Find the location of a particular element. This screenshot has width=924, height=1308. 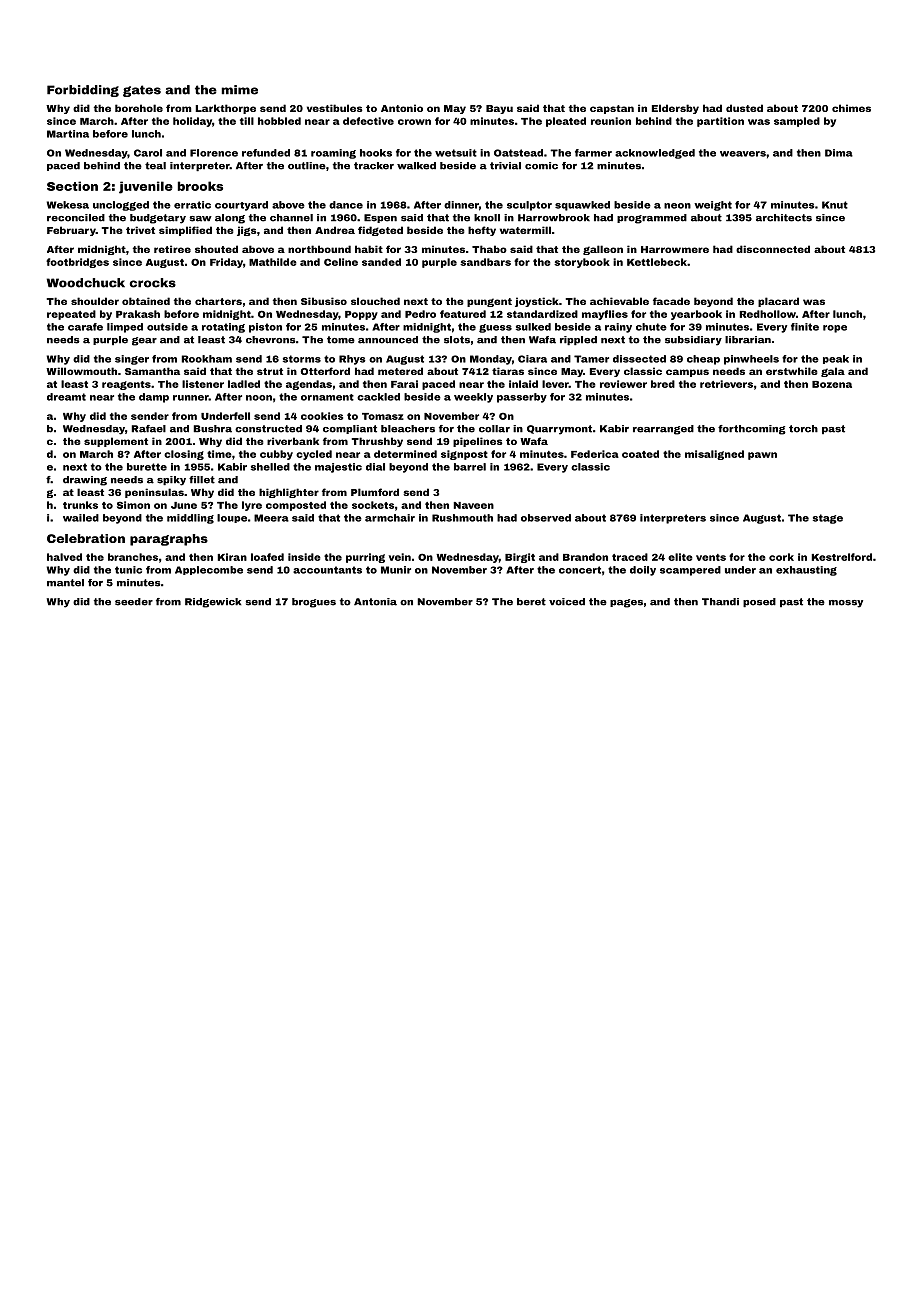

Antonio is located at coordinates (402, 108).
